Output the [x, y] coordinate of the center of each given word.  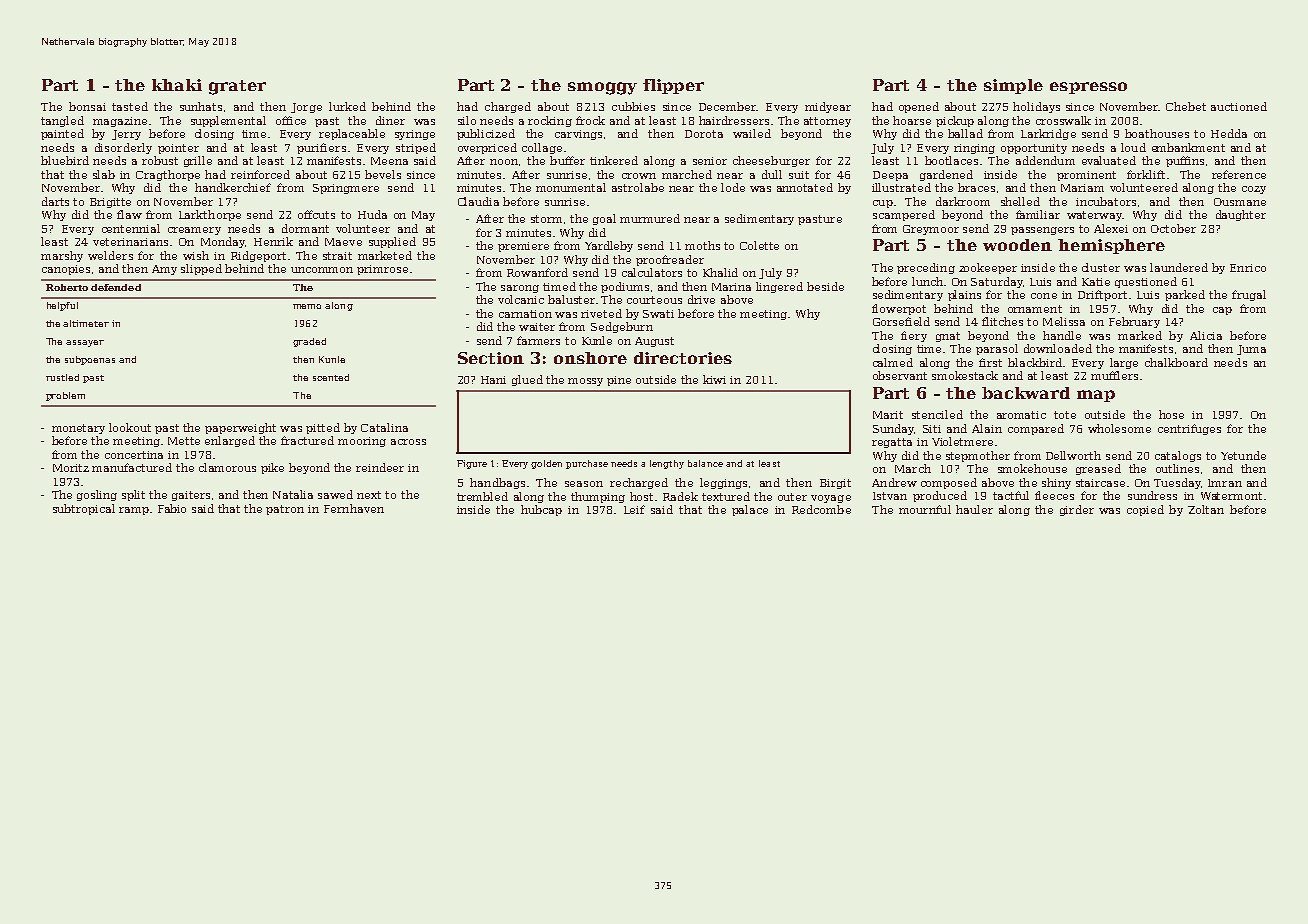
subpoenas [90, 360]
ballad [965, 133]
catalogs [1178, 456]
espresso [1088, 88]
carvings [578, 135]
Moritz [71, 468]
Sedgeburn [622, 327]
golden [546, 464]
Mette [184, 441]
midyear [828, 107]
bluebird [65, 160]
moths [702, 245]
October [1173, 228]
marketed [385, 255]
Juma [1251, 350]
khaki [177, 85]
